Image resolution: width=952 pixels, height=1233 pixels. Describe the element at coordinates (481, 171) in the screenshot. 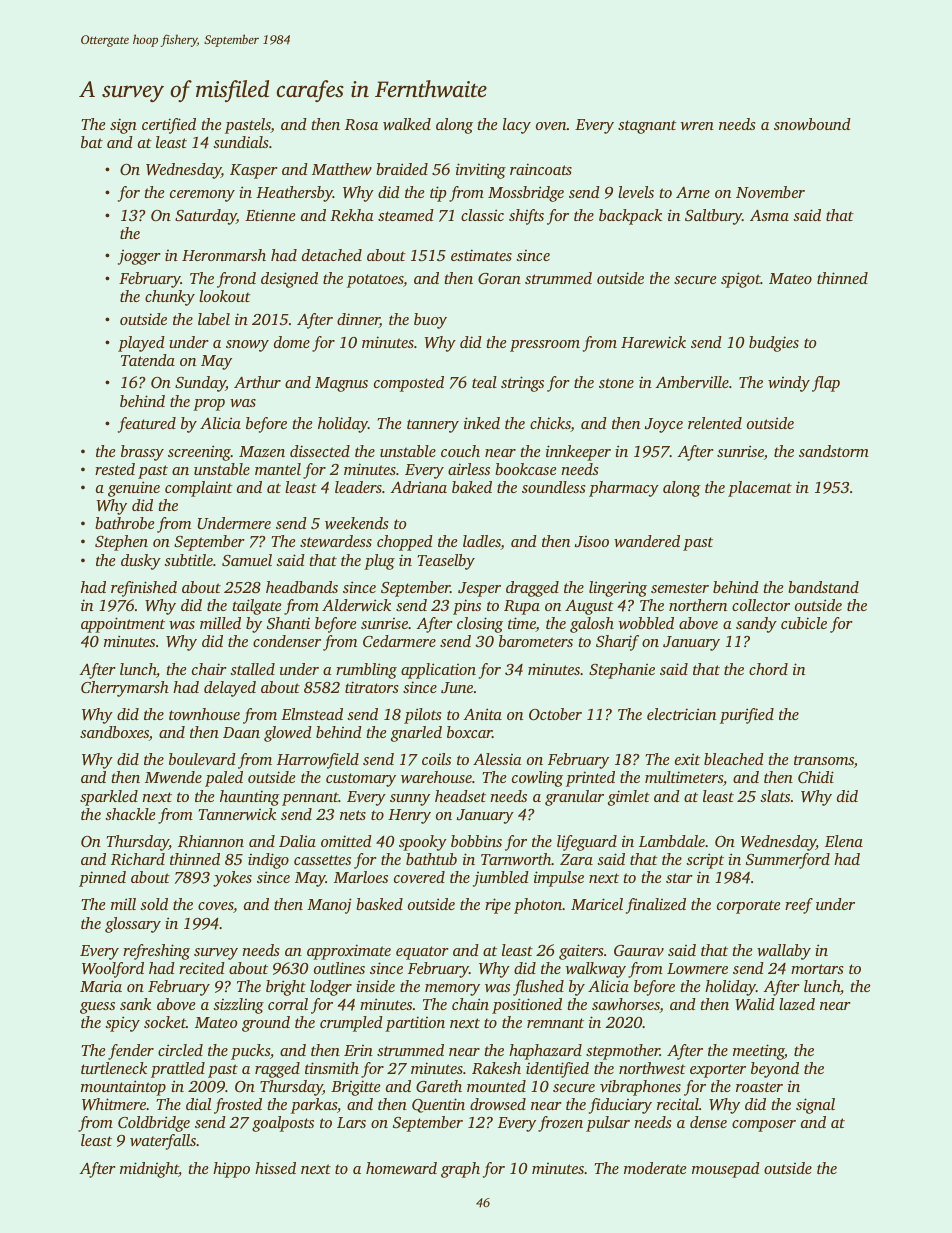

I see `inviting` at that location.
